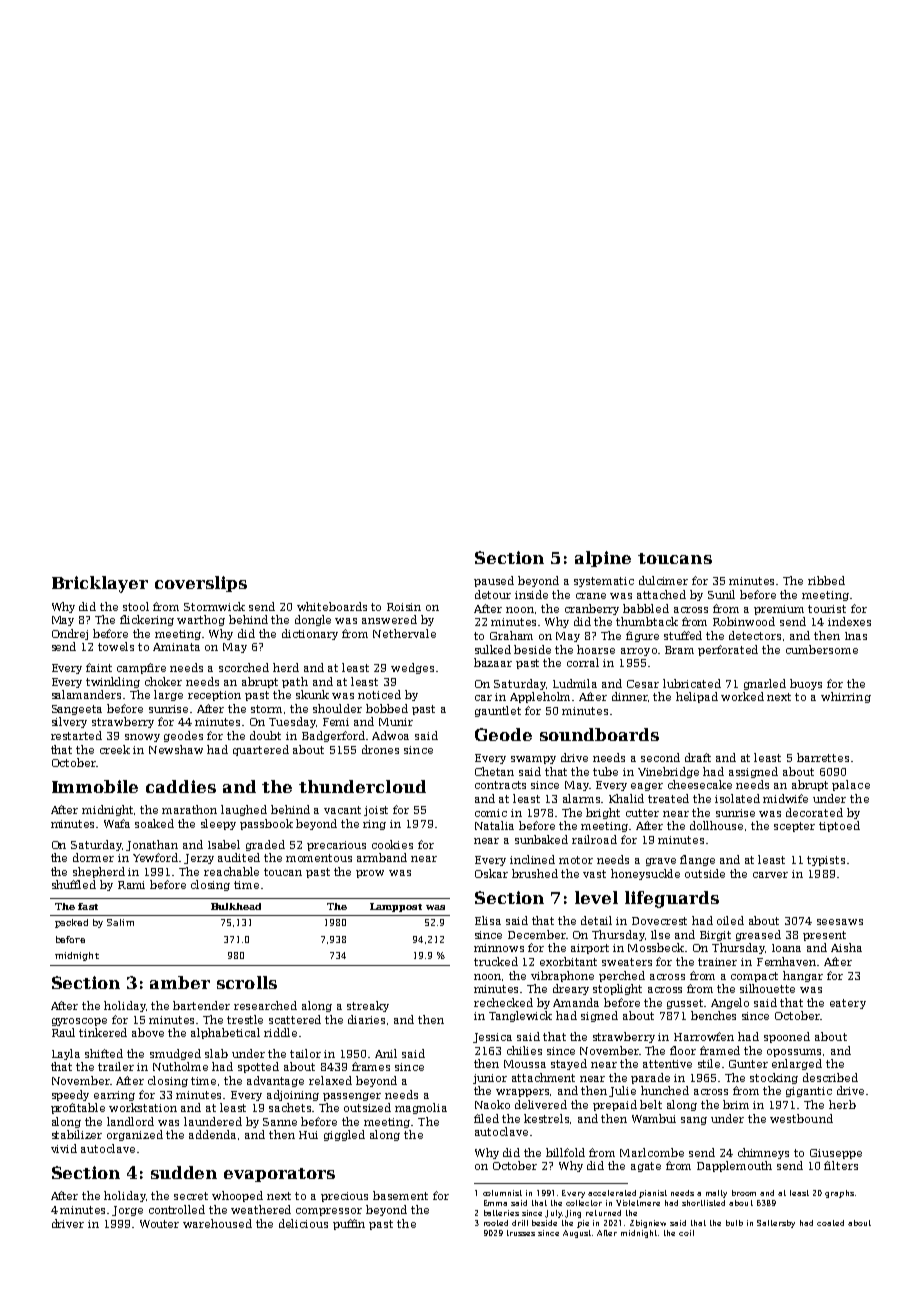 The height and width of the screenshot is (1308, 924). Describe the element at coordinates (826, 580) in the screenshot. I see `ribbed` at that location.
